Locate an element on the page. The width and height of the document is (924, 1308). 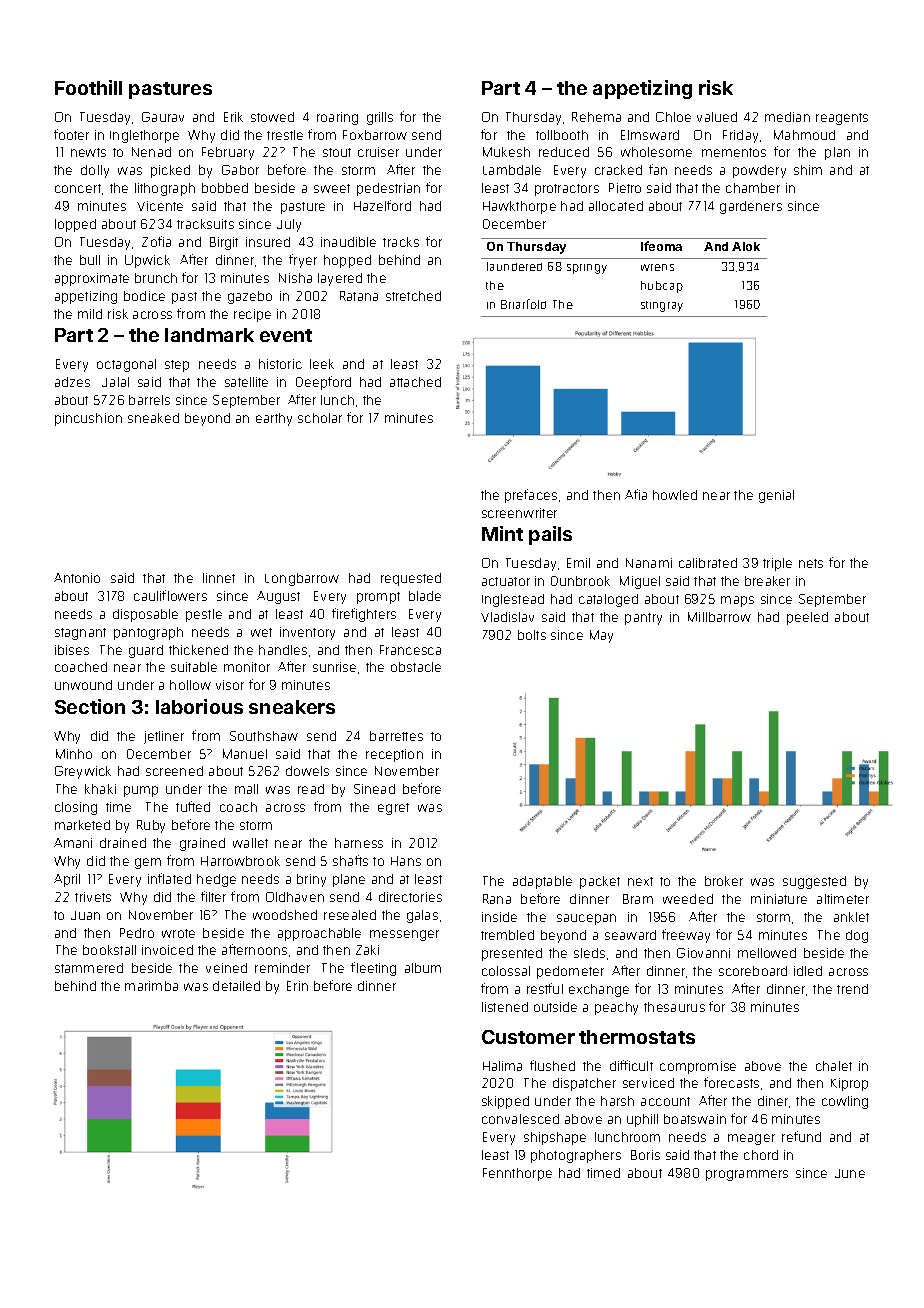
genial is located at coordinates (776, 496).
